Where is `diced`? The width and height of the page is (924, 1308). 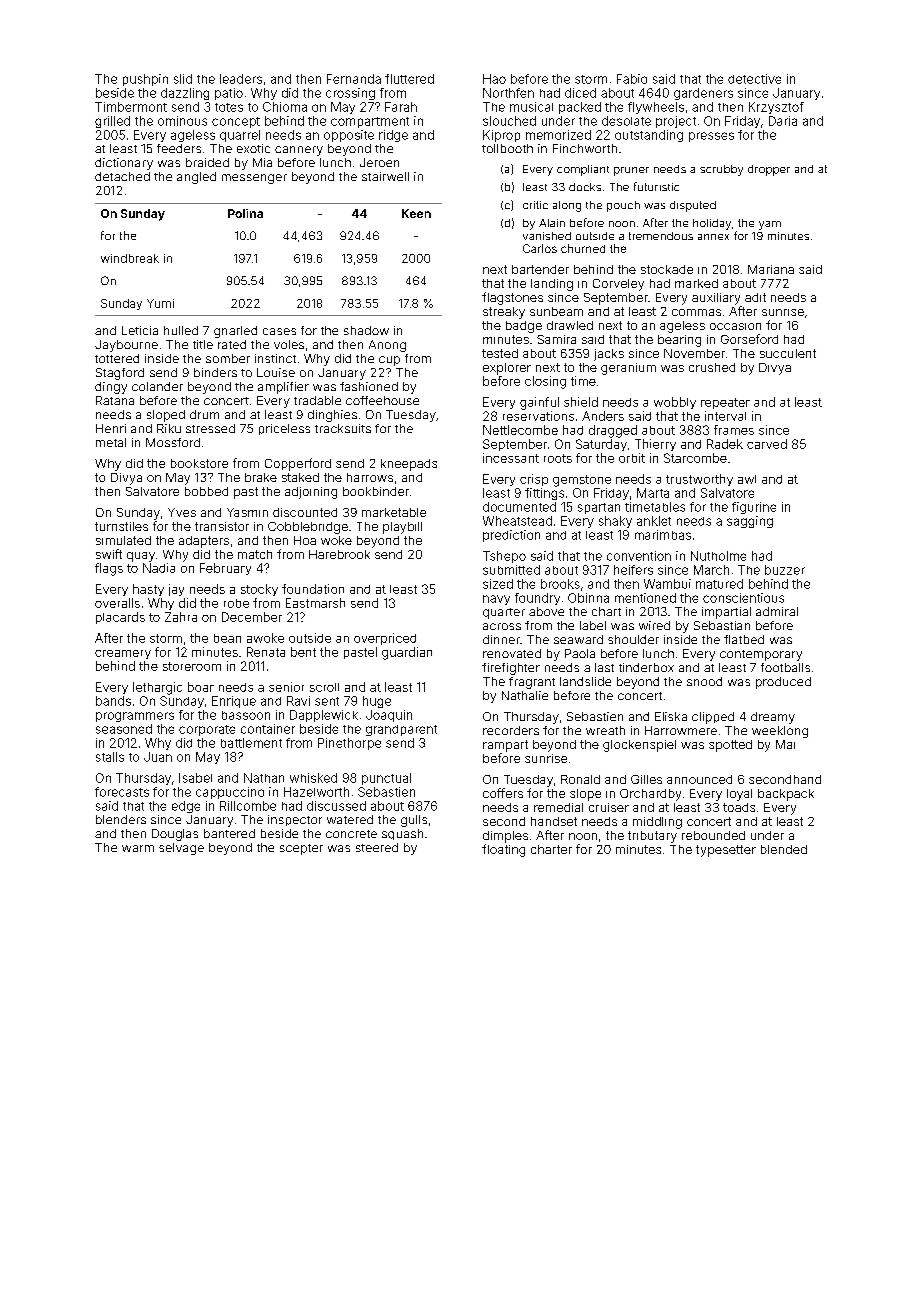 diced is located at coordinates (580, 93).
